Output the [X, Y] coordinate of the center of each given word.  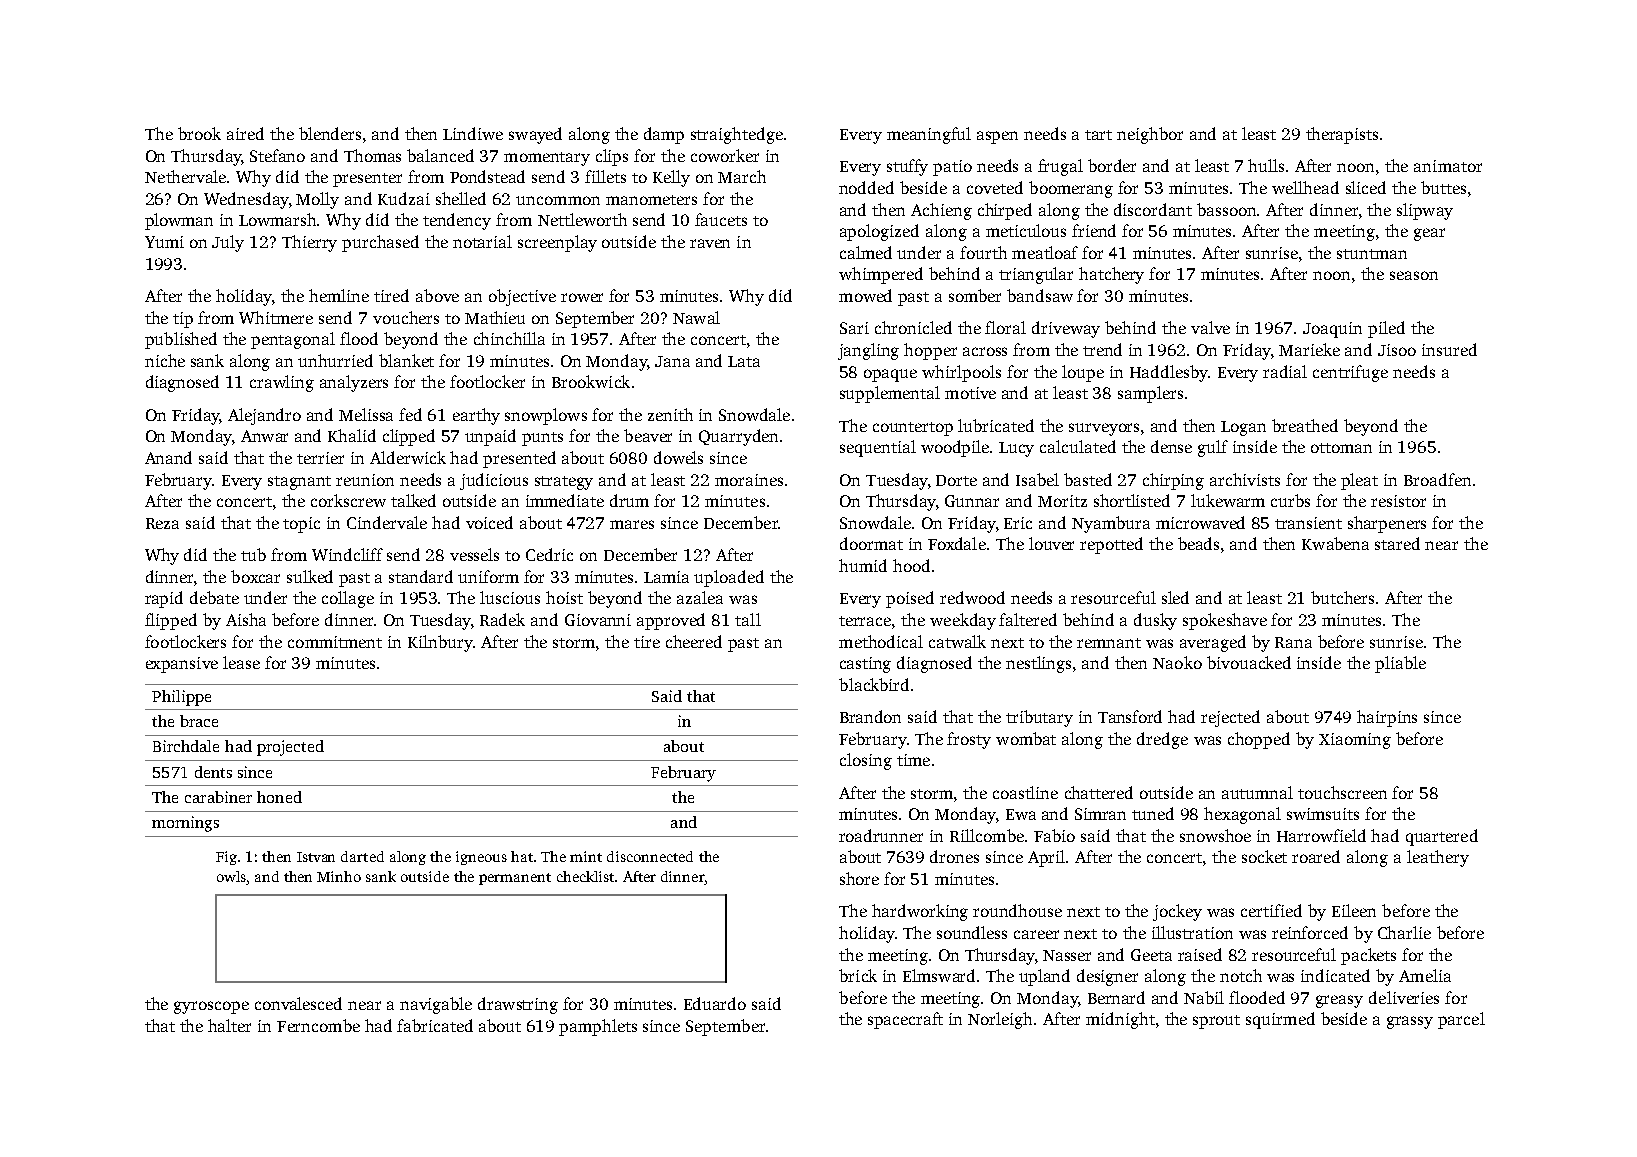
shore [859, 878]
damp [664, 135]
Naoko [1177, 662]
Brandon [870, 716]
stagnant [299, 483]
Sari [854, 328]
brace [199, 721]
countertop [913, 429]
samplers [1150, 394]
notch [1241, 975]
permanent [515, 879]
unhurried [335, 360]
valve [1210, 327]
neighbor [1150, 135]
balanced [440, 155]
